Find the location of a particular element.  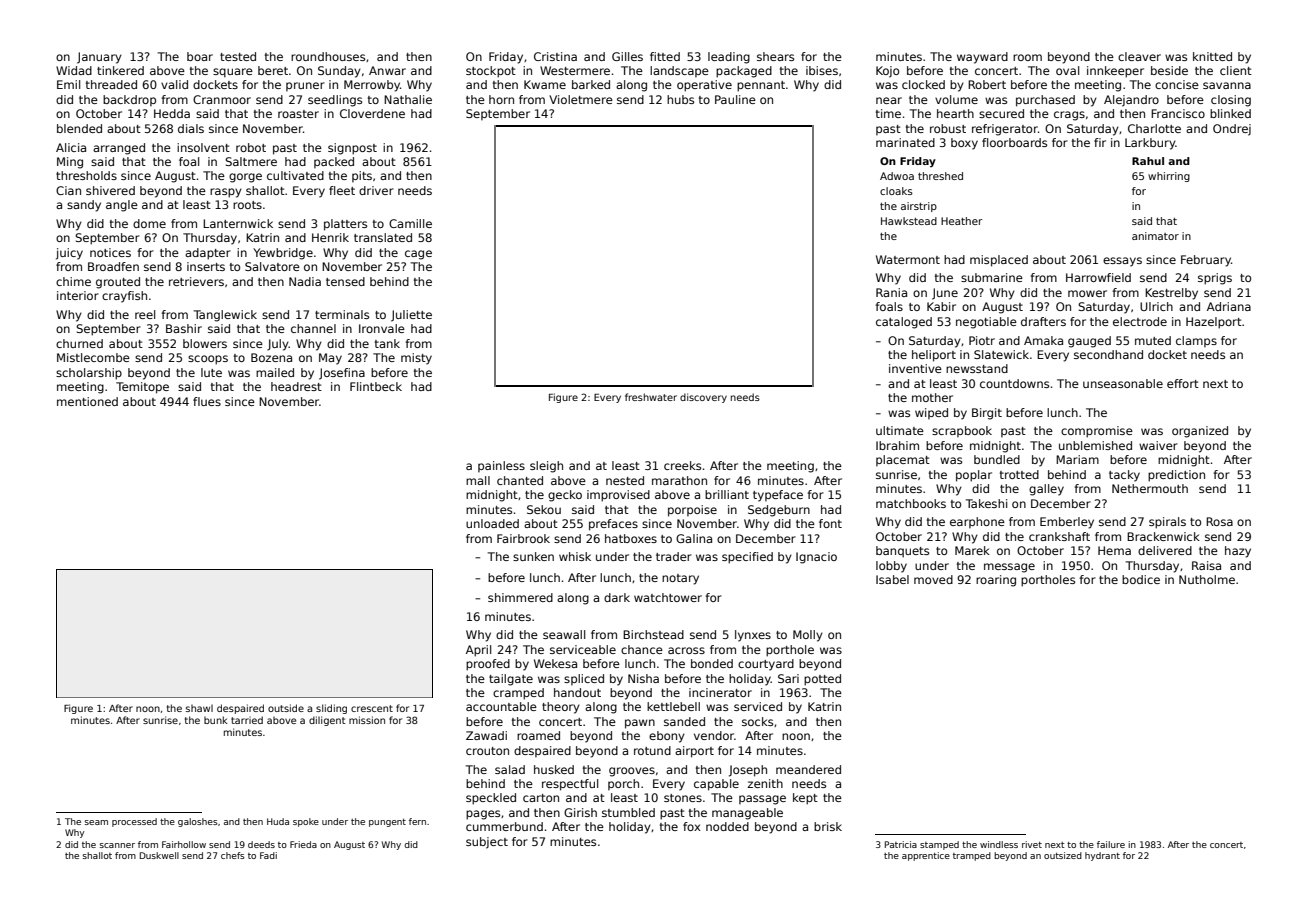

unloaded is located at coordinates (492, 523).
